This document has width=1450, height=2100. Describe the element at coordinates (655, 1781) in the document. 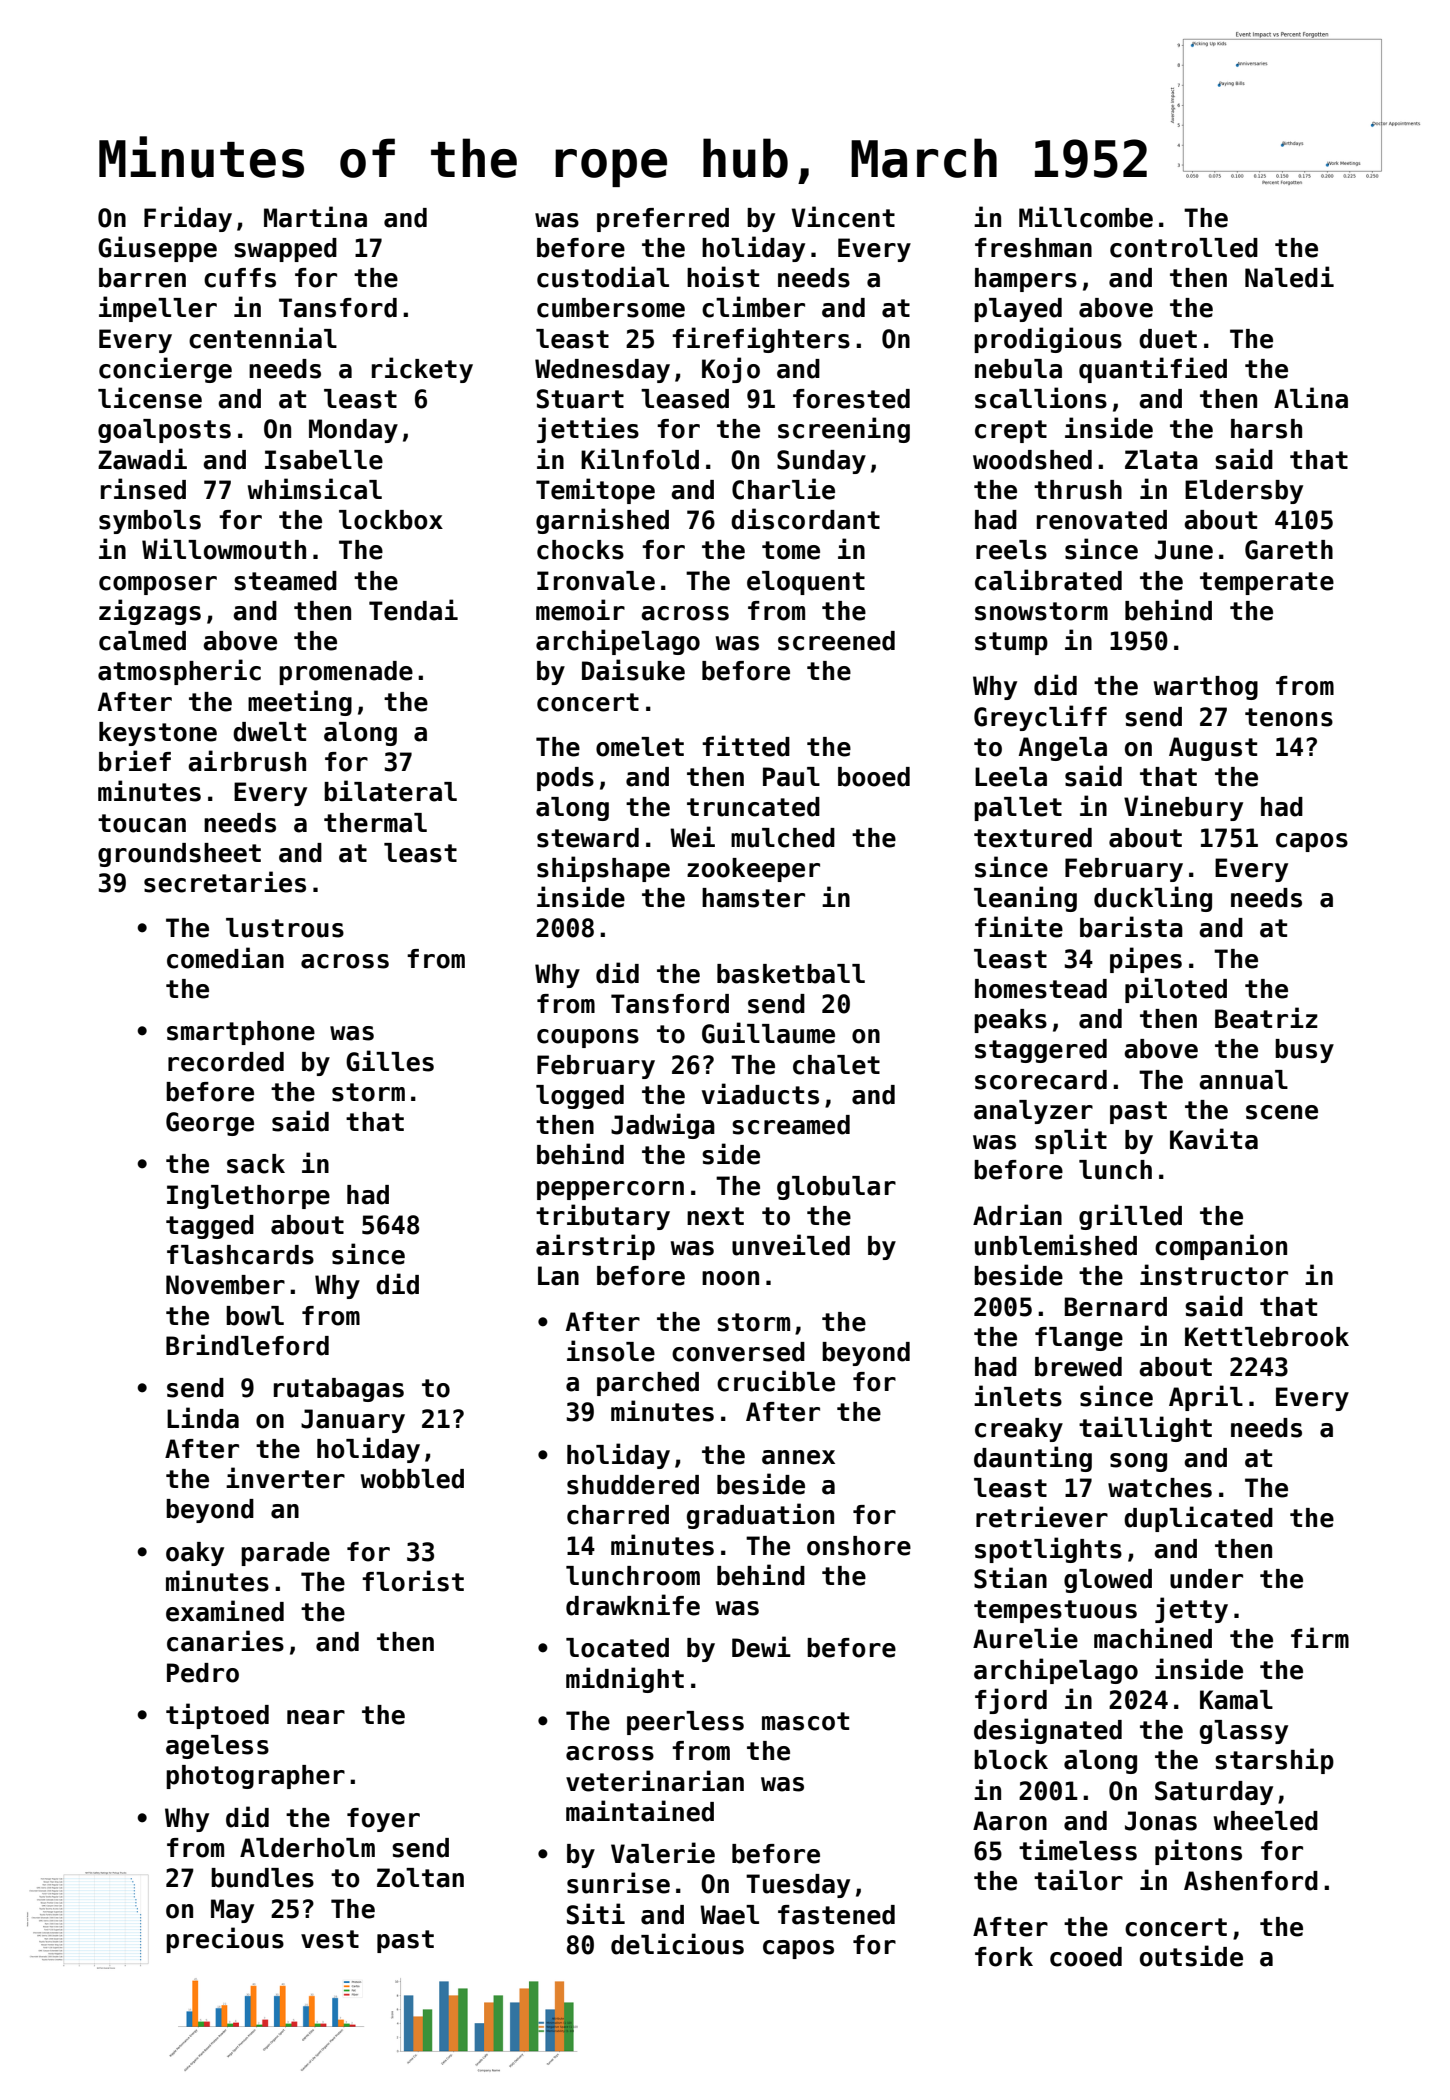

I see `veterinarian` at that location.
